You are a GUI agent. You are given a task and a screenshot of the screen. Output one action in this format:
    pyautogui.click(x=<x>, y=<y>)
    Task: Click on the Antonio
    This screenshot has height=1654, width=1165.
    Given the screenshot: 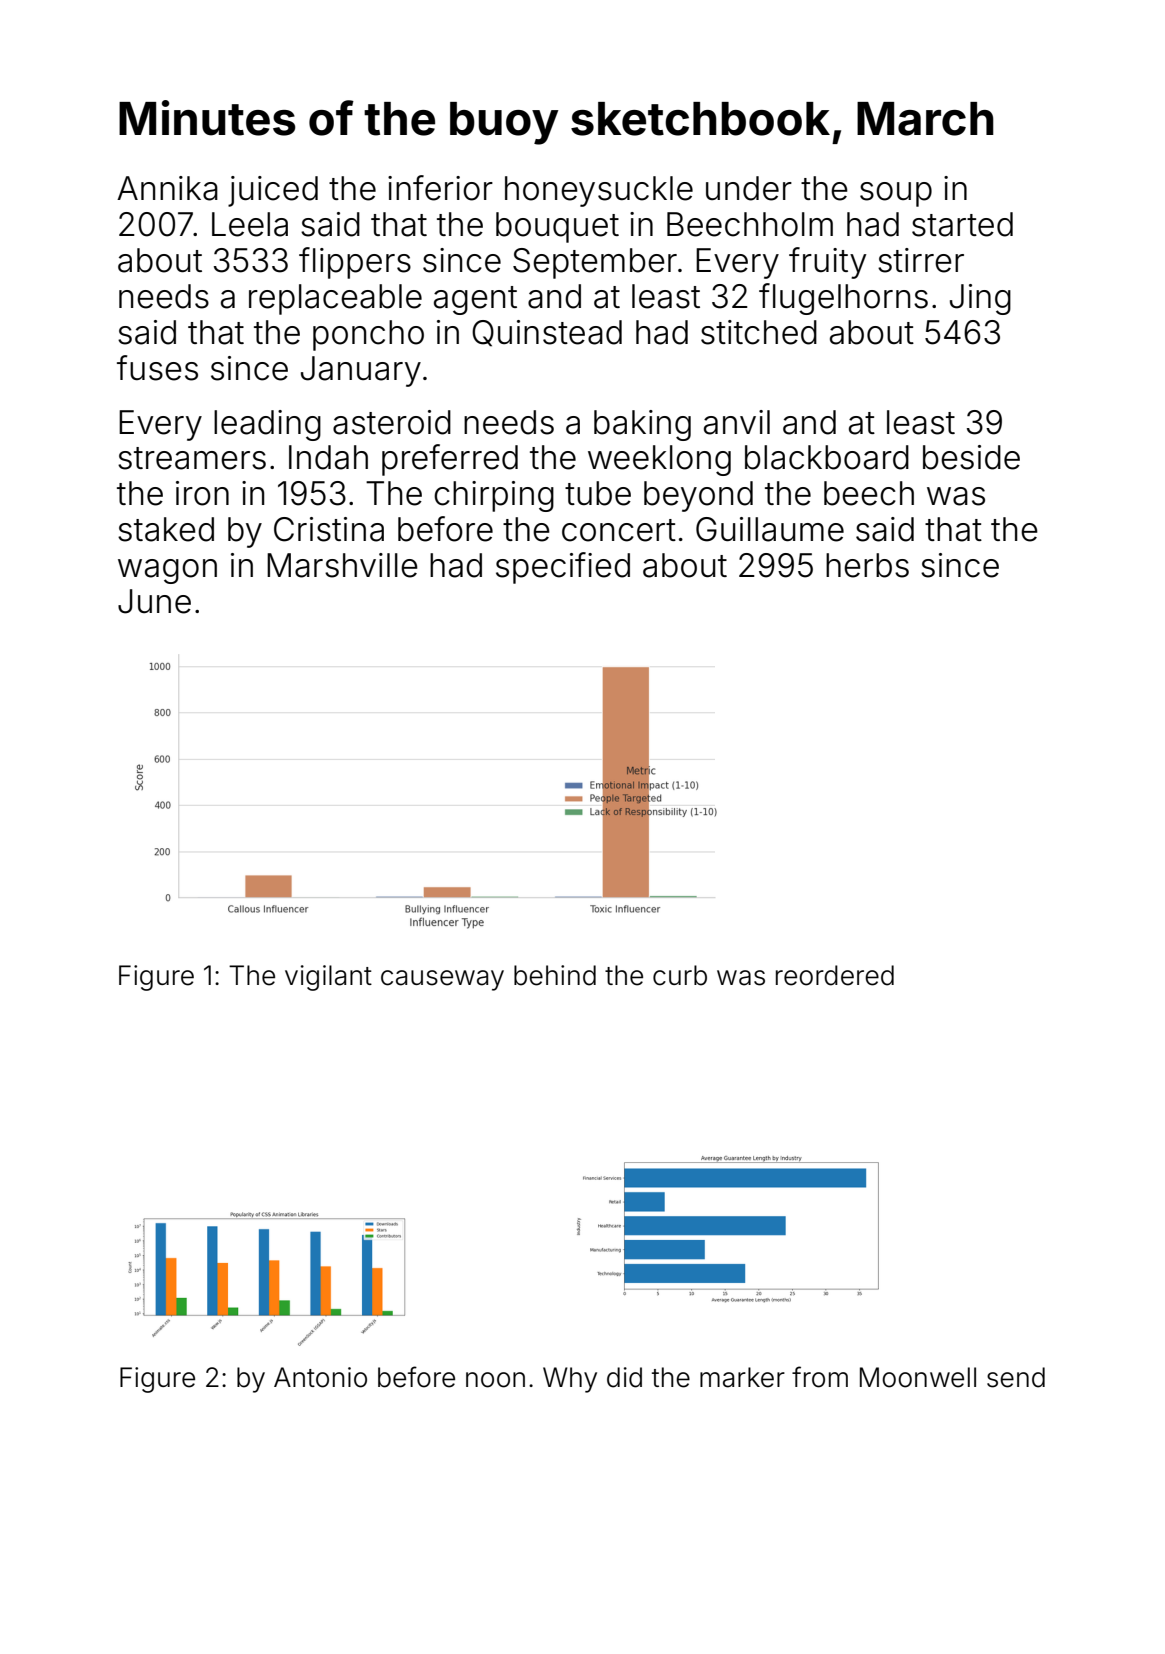 What is the action you would take?
    pyautogui.click(x=320, y=1377)
